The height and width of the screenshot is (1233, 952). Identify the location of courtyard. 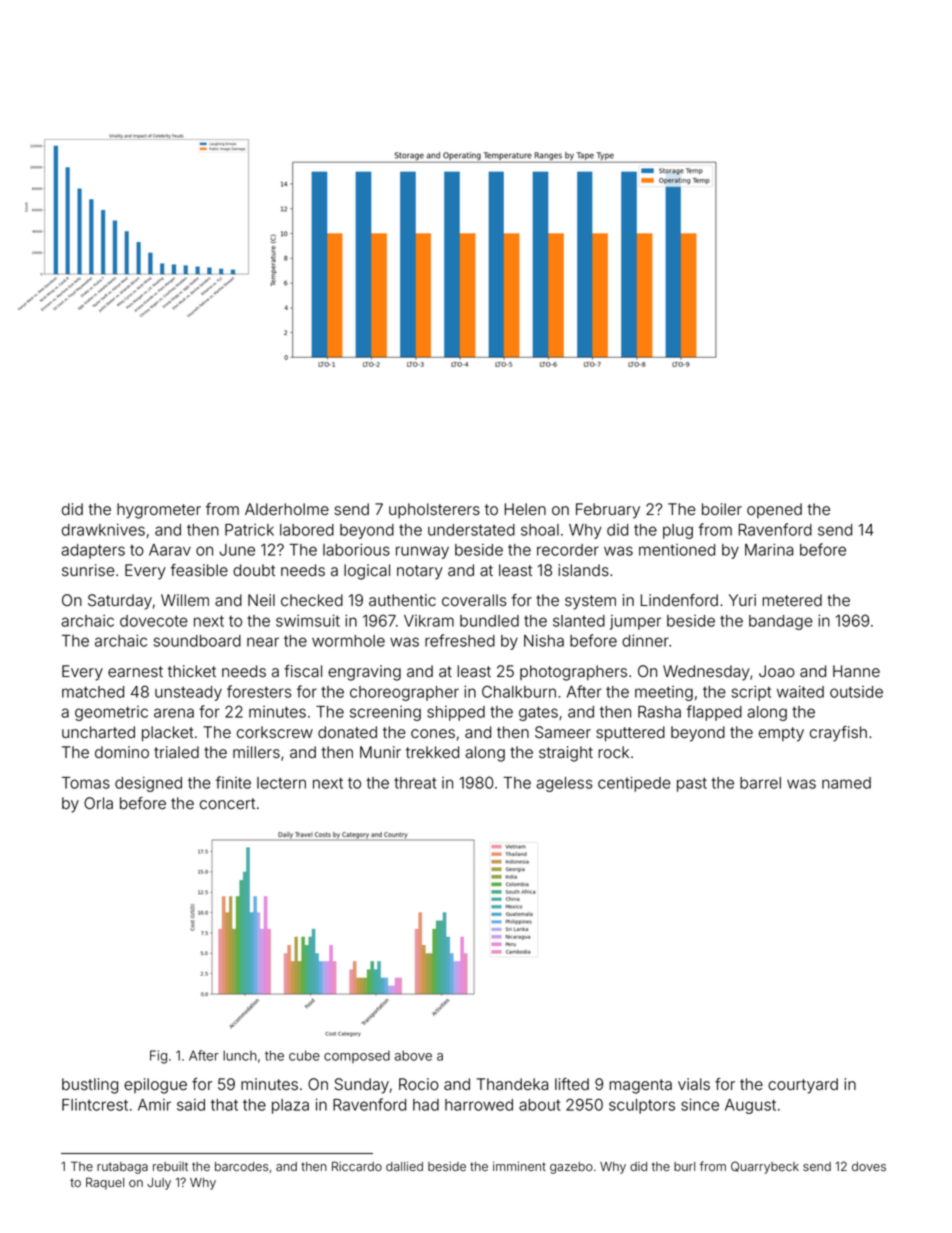
(803, 1086).
